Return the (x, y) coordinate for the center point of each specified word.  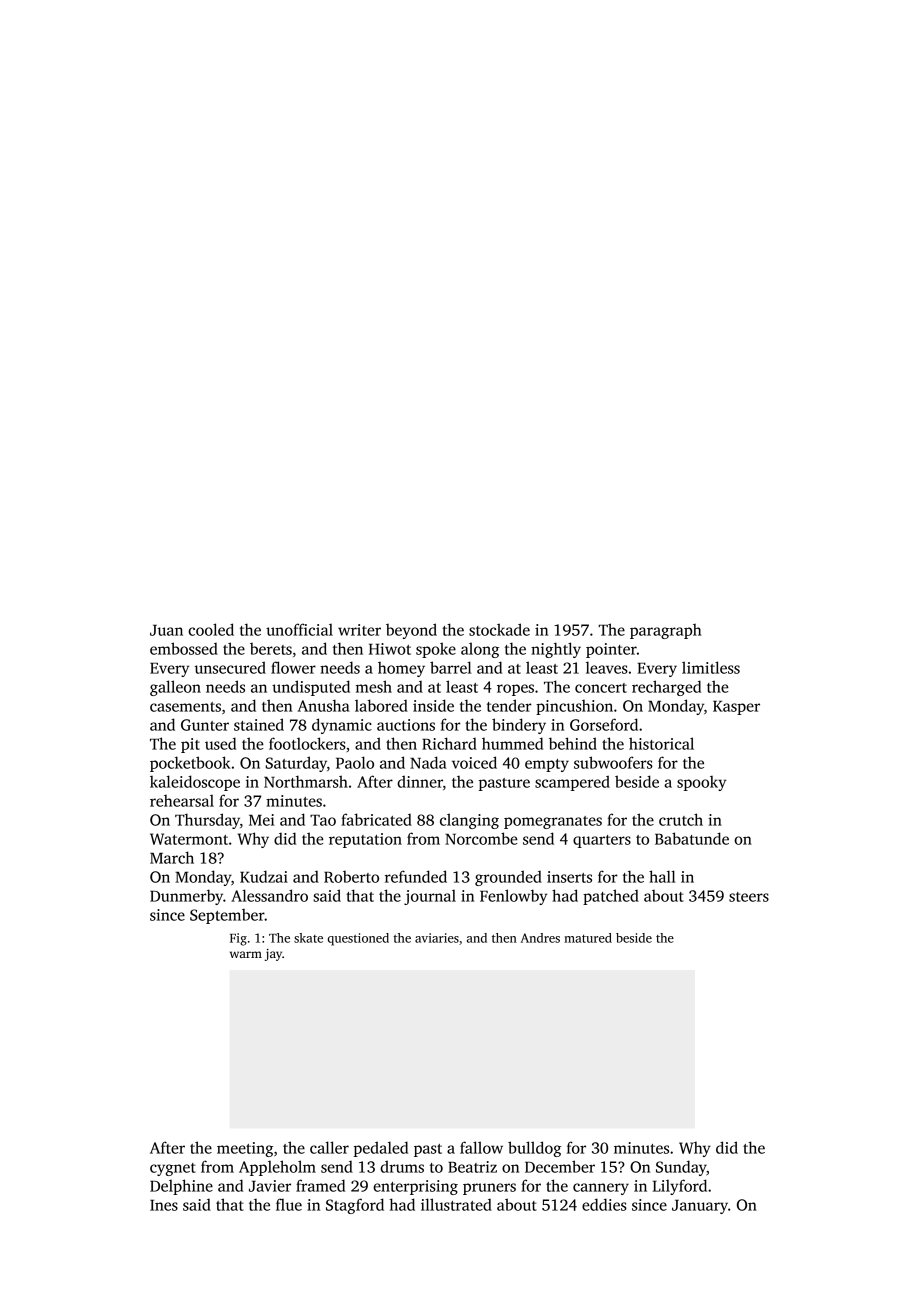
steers (749, 897)
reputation (365, 840)
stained (259, 724)
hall (662, 876)
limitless (711, 667)
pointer (611, 650)
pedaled (381, 1149)
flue (289, 1204)
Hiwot (390, 649)
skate (308, 938)
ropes (515, 690)
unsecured (230, 667)
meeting (245, 1149)
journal (430, 897)
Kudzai (264, 876)
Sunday (681, 1168)
